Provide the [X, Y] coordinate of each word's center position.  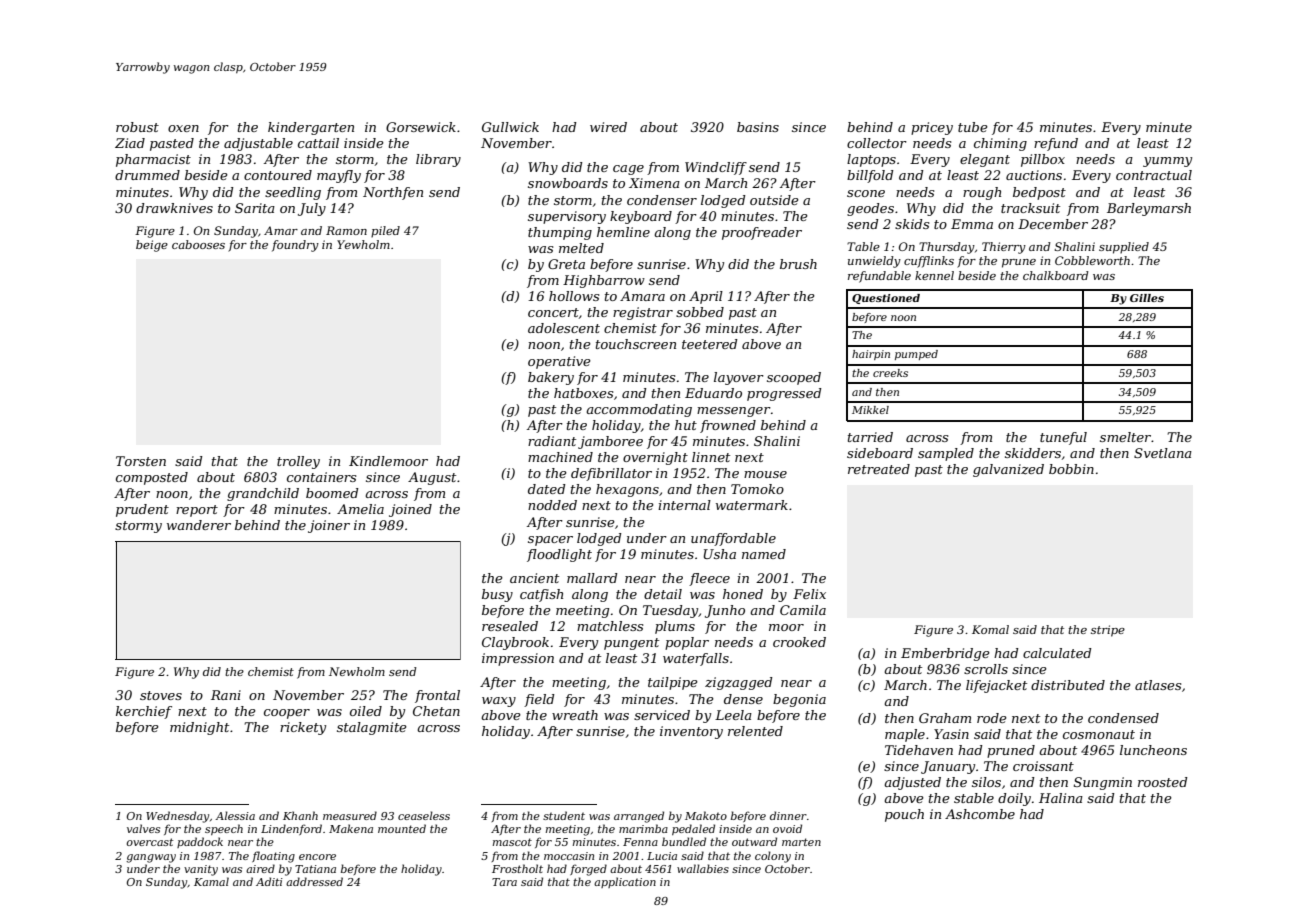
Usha [720, 554]
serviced [662, 715]
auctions [1034, 175]
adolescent [564, 328]
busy [497, 595]
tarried [870, 437]
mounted [402, 828]
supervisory [567, 217]
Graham [945, 718]
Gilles [1147, 298]
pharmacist [153, 160]
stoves [161, 695]
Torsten [141, 461]
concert [553, 312]
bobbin [1071, 469]
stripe [1108, 631]
